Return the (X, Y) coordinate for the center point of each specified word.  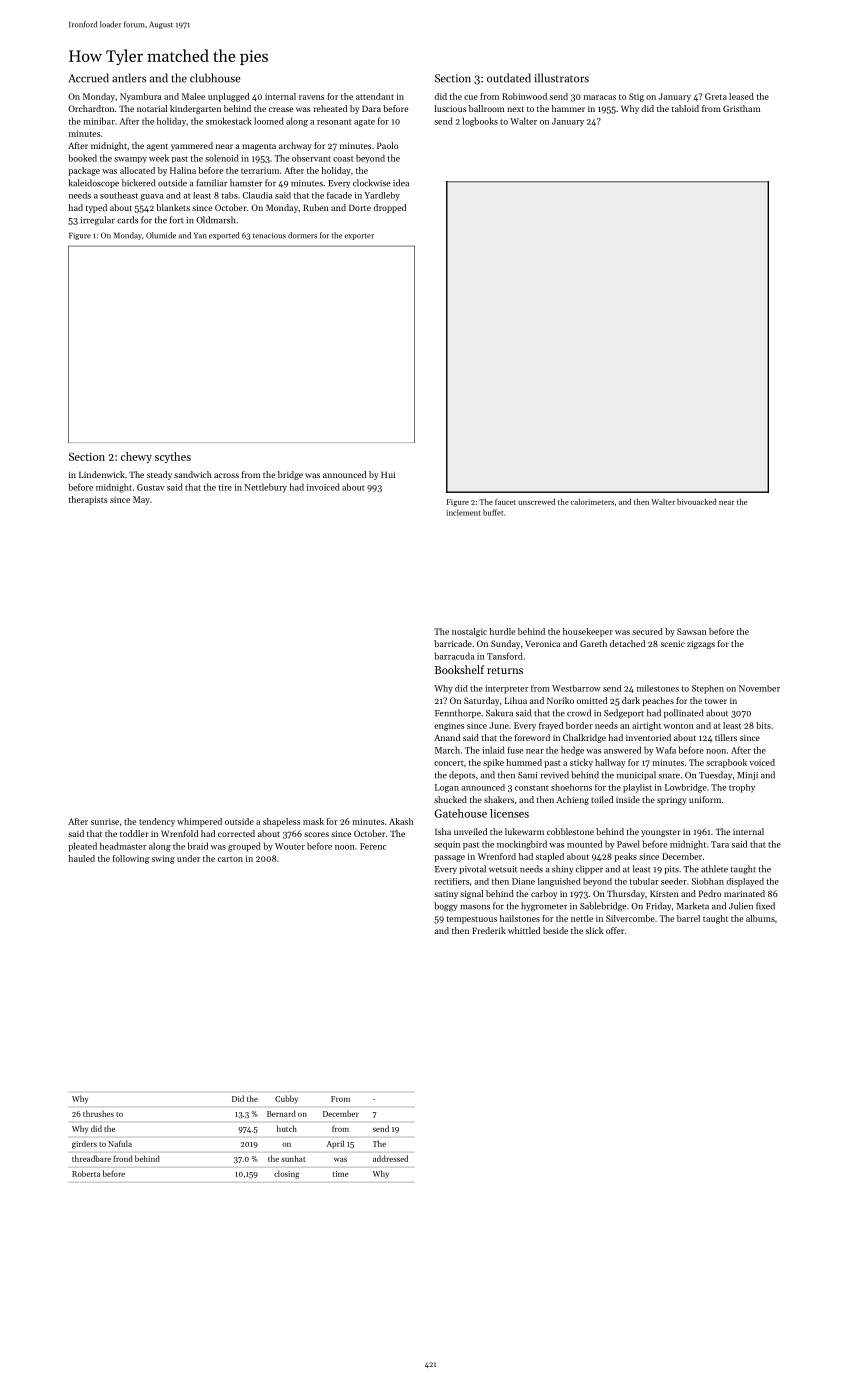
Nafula (120, 1143)
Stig (636, 97)
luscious (450, 108)
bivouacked (697, 501)
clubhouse (215, 78)
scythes (173, 457)
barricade (453, 643)
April (335, 1144)
